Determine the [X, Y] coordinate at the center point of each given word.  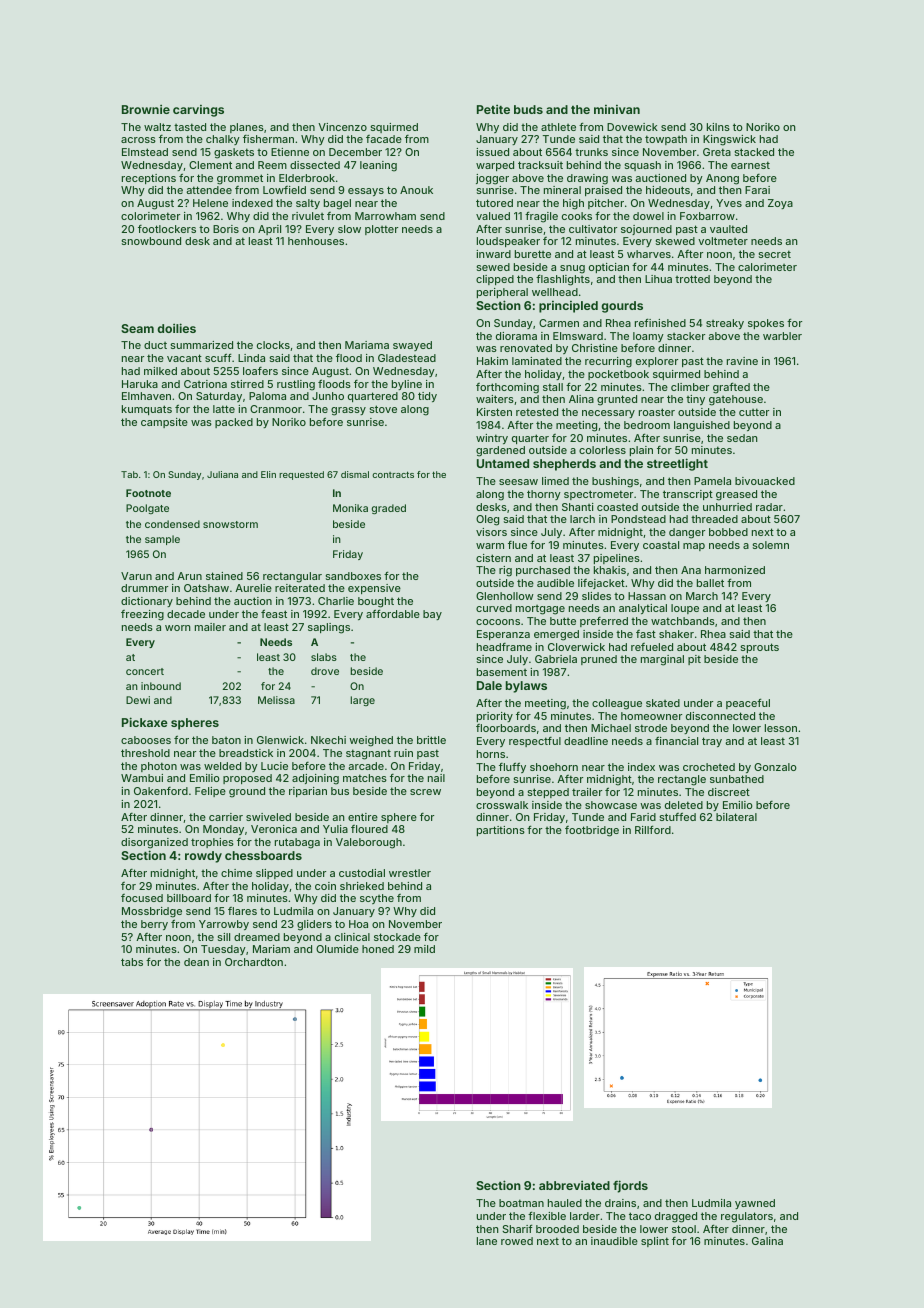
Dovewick [632, 127]
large [362, 701]
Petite [493, 109]
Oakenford [161, 791]
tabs [132, 962]
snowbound [151, 241]
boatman [521, 1203]
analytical [643, 609]
